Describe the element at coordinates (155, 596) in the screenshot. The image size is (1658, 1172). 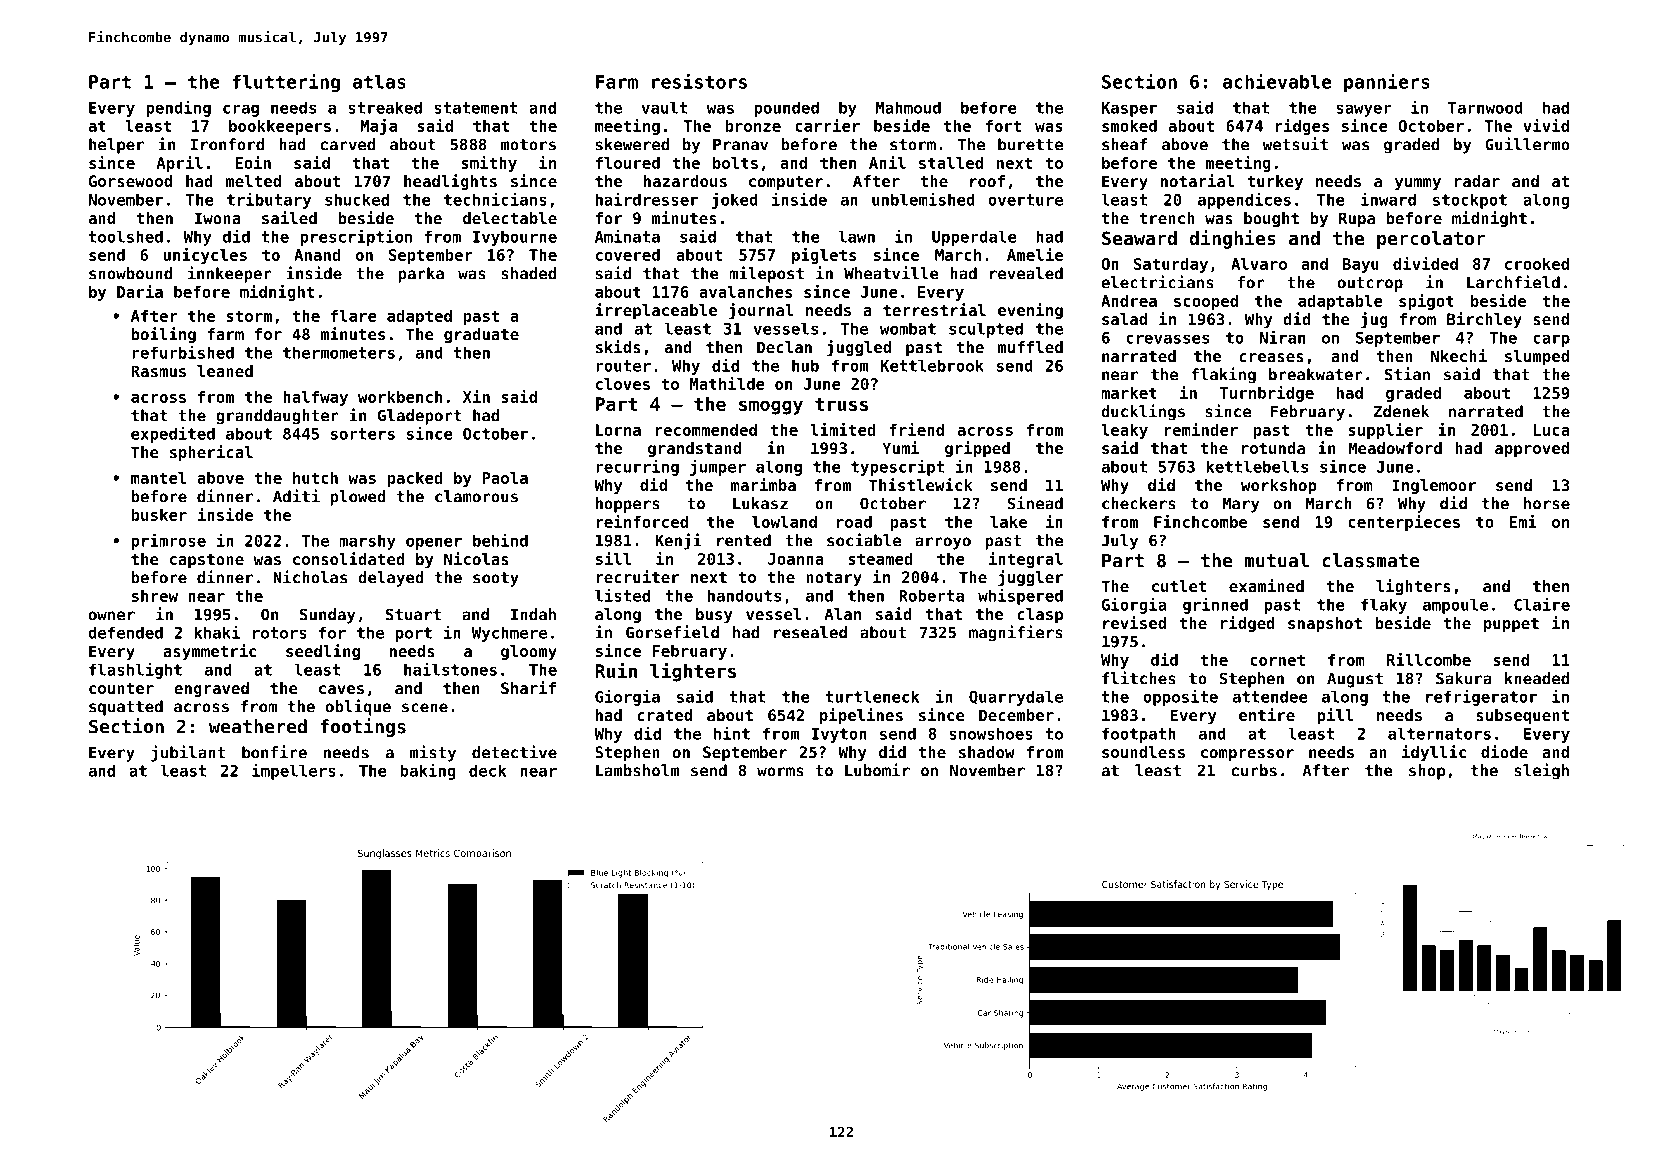
I see `shrew` at that location.
